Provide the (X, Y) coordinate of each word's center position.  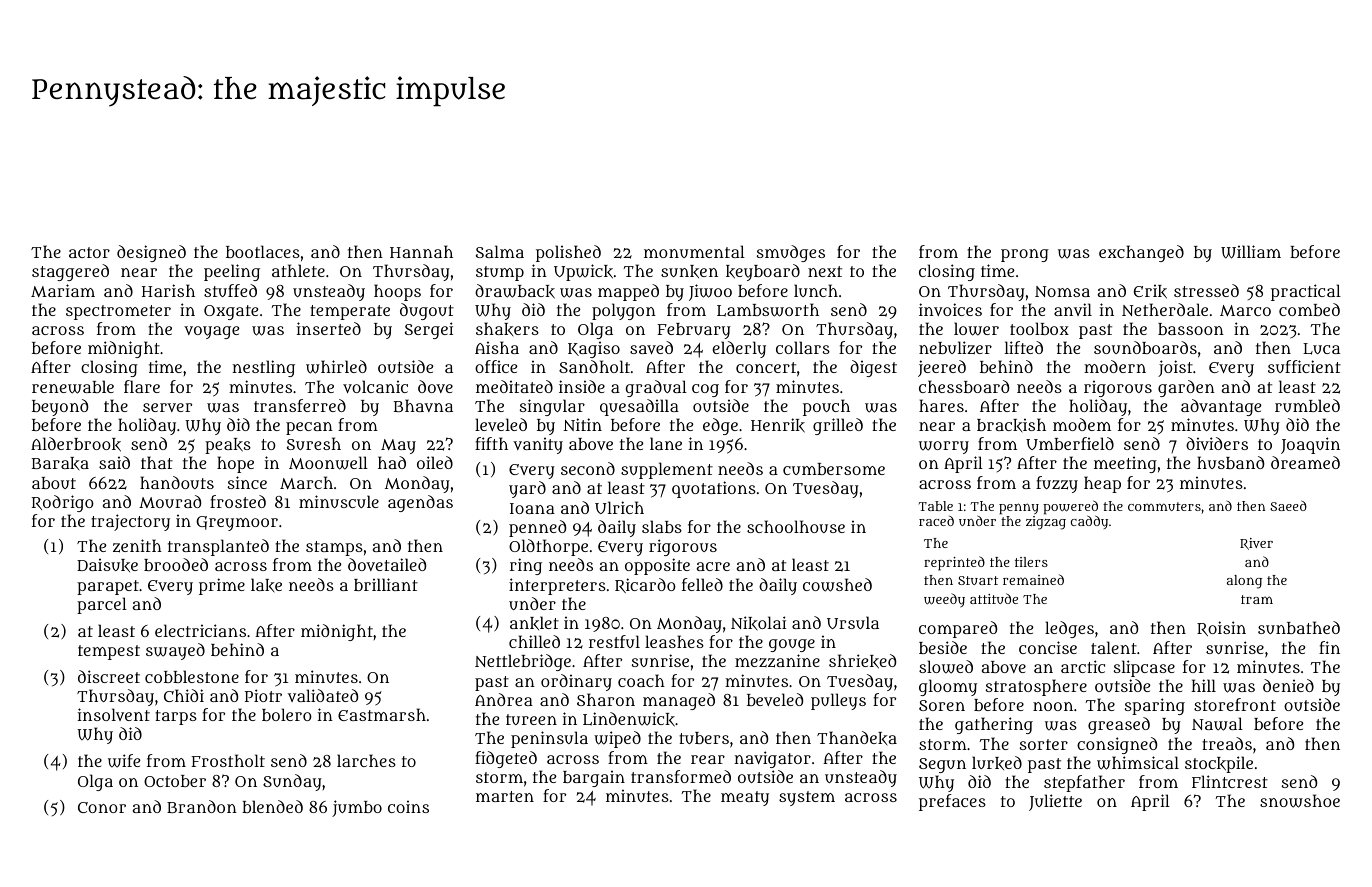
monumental (694, 251)
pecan (309, 428)
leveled (501, 424)
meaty (745, 798)
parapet (108, 587)
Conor (102, 807)
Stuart (978, 580)
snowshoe (1300, 801)
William (1251, 252)
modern (1115, 366)
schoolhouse (796, 526)
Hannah (421, 251)
